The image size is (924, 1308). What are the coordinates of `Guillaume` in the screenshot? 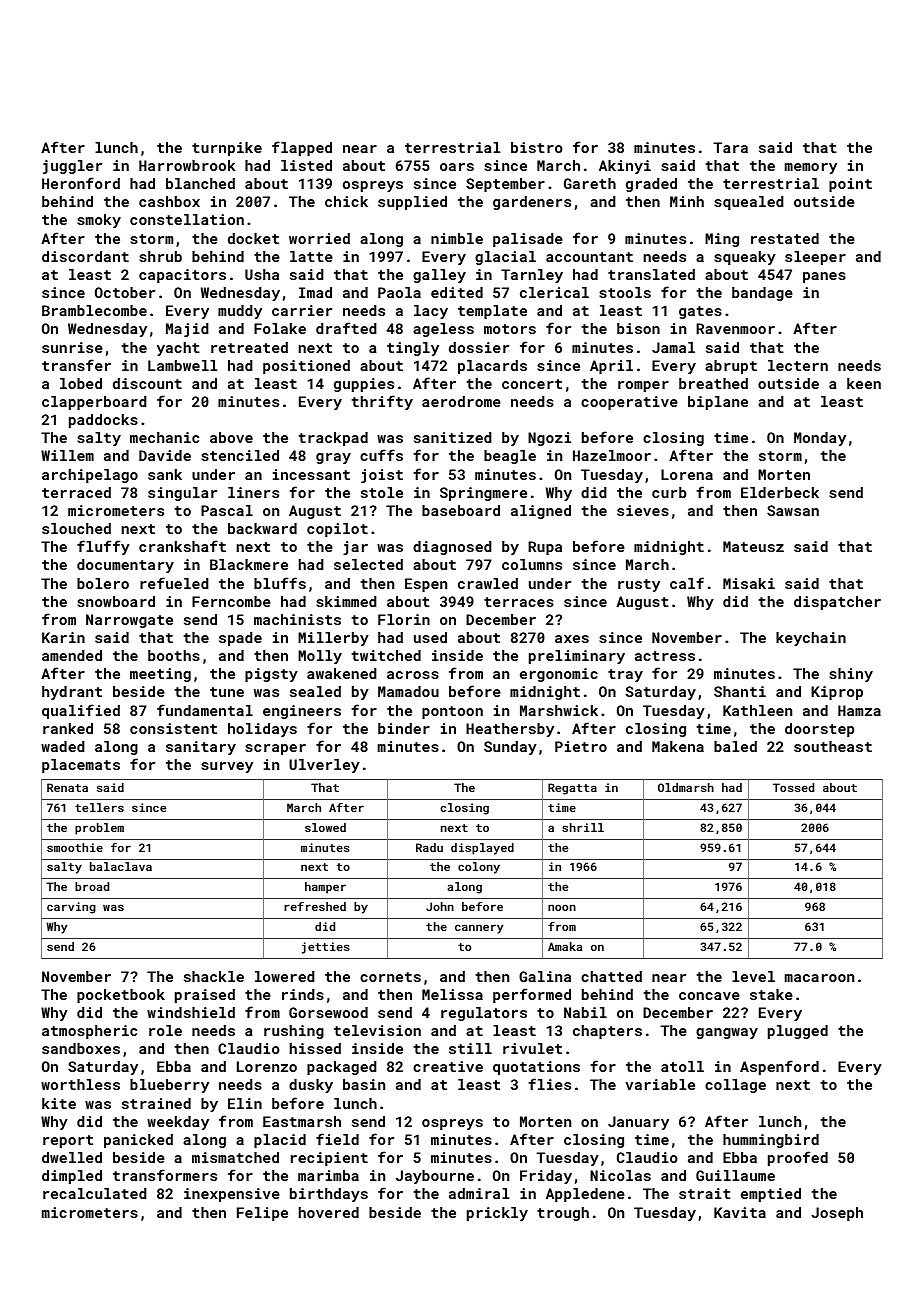 It's located at (735, 1175).
